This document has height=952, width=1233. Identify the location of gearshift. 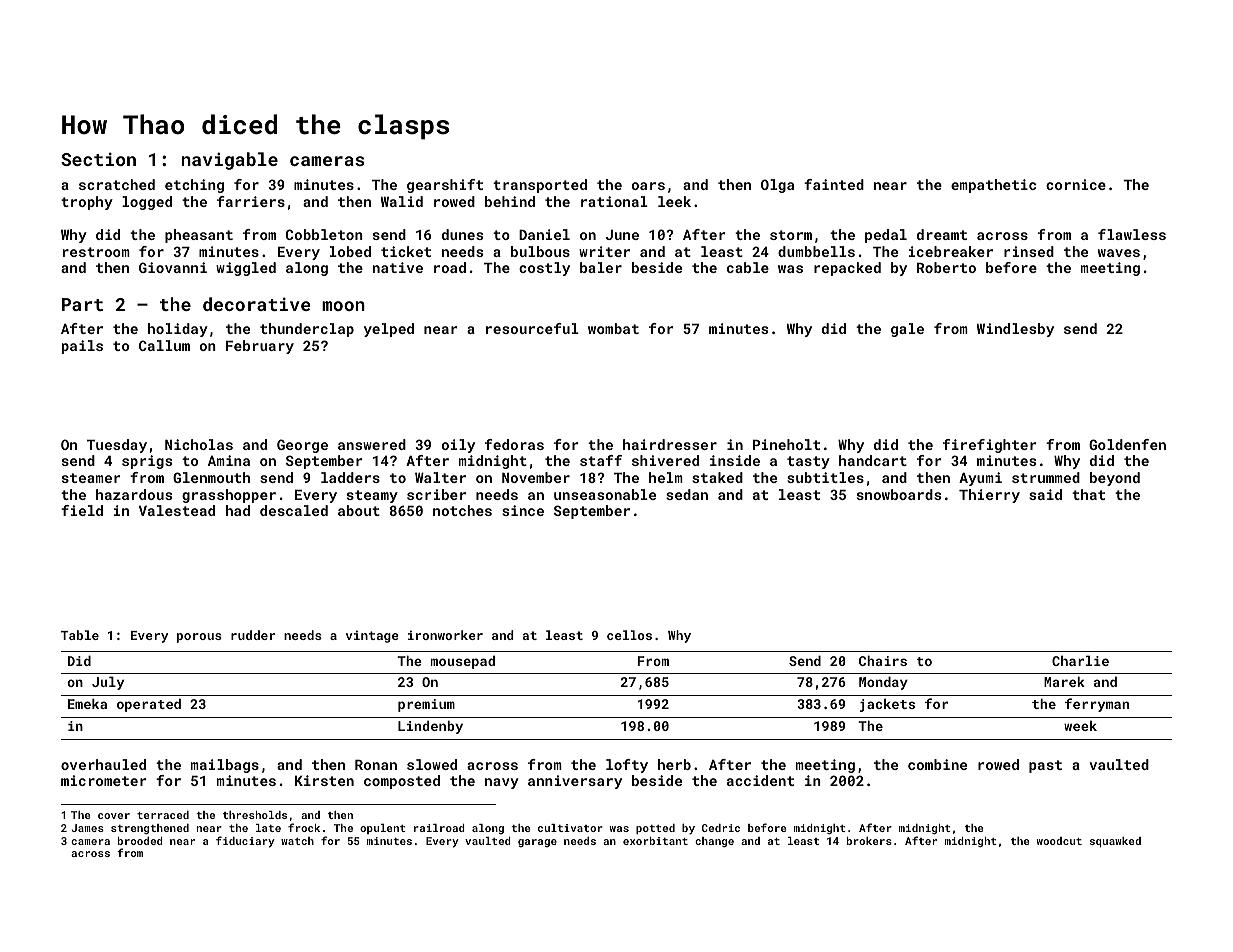
(445, 186).
